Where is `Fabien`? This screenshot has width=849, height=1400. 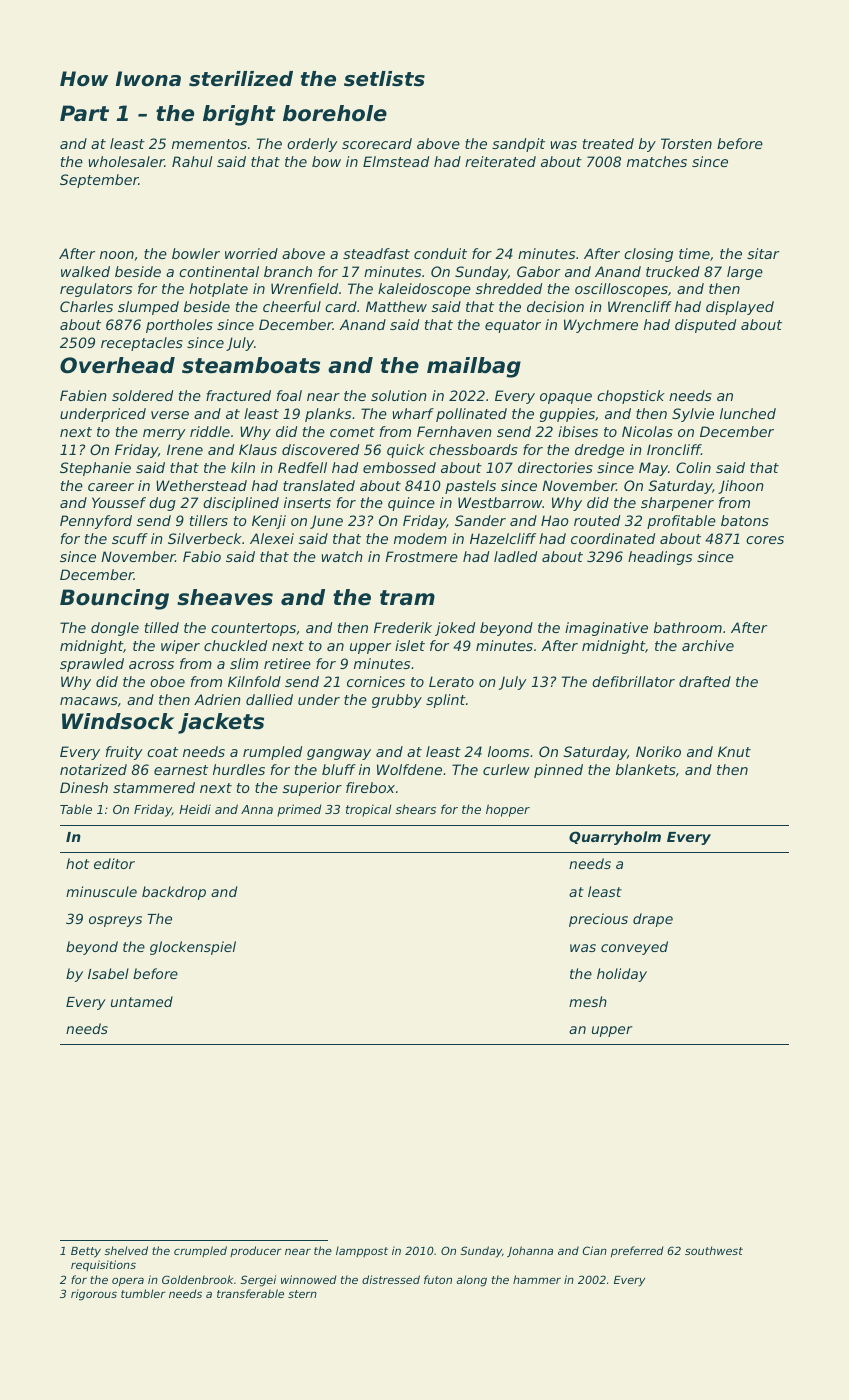 Fabien is located at coordinates (83, 395).
